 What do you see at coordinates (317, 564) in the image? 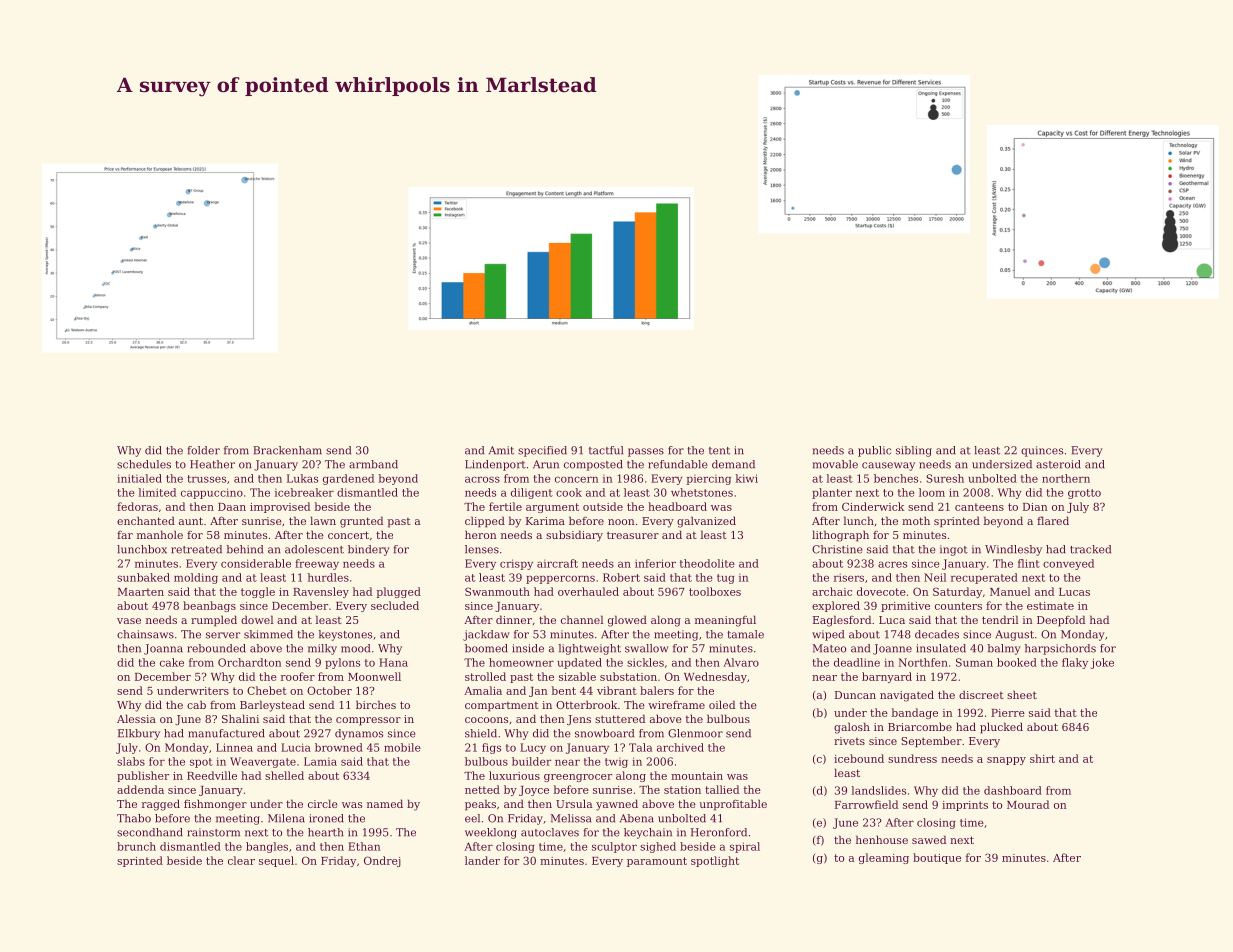
I see `freeway` at bounding box center [317, 564].
